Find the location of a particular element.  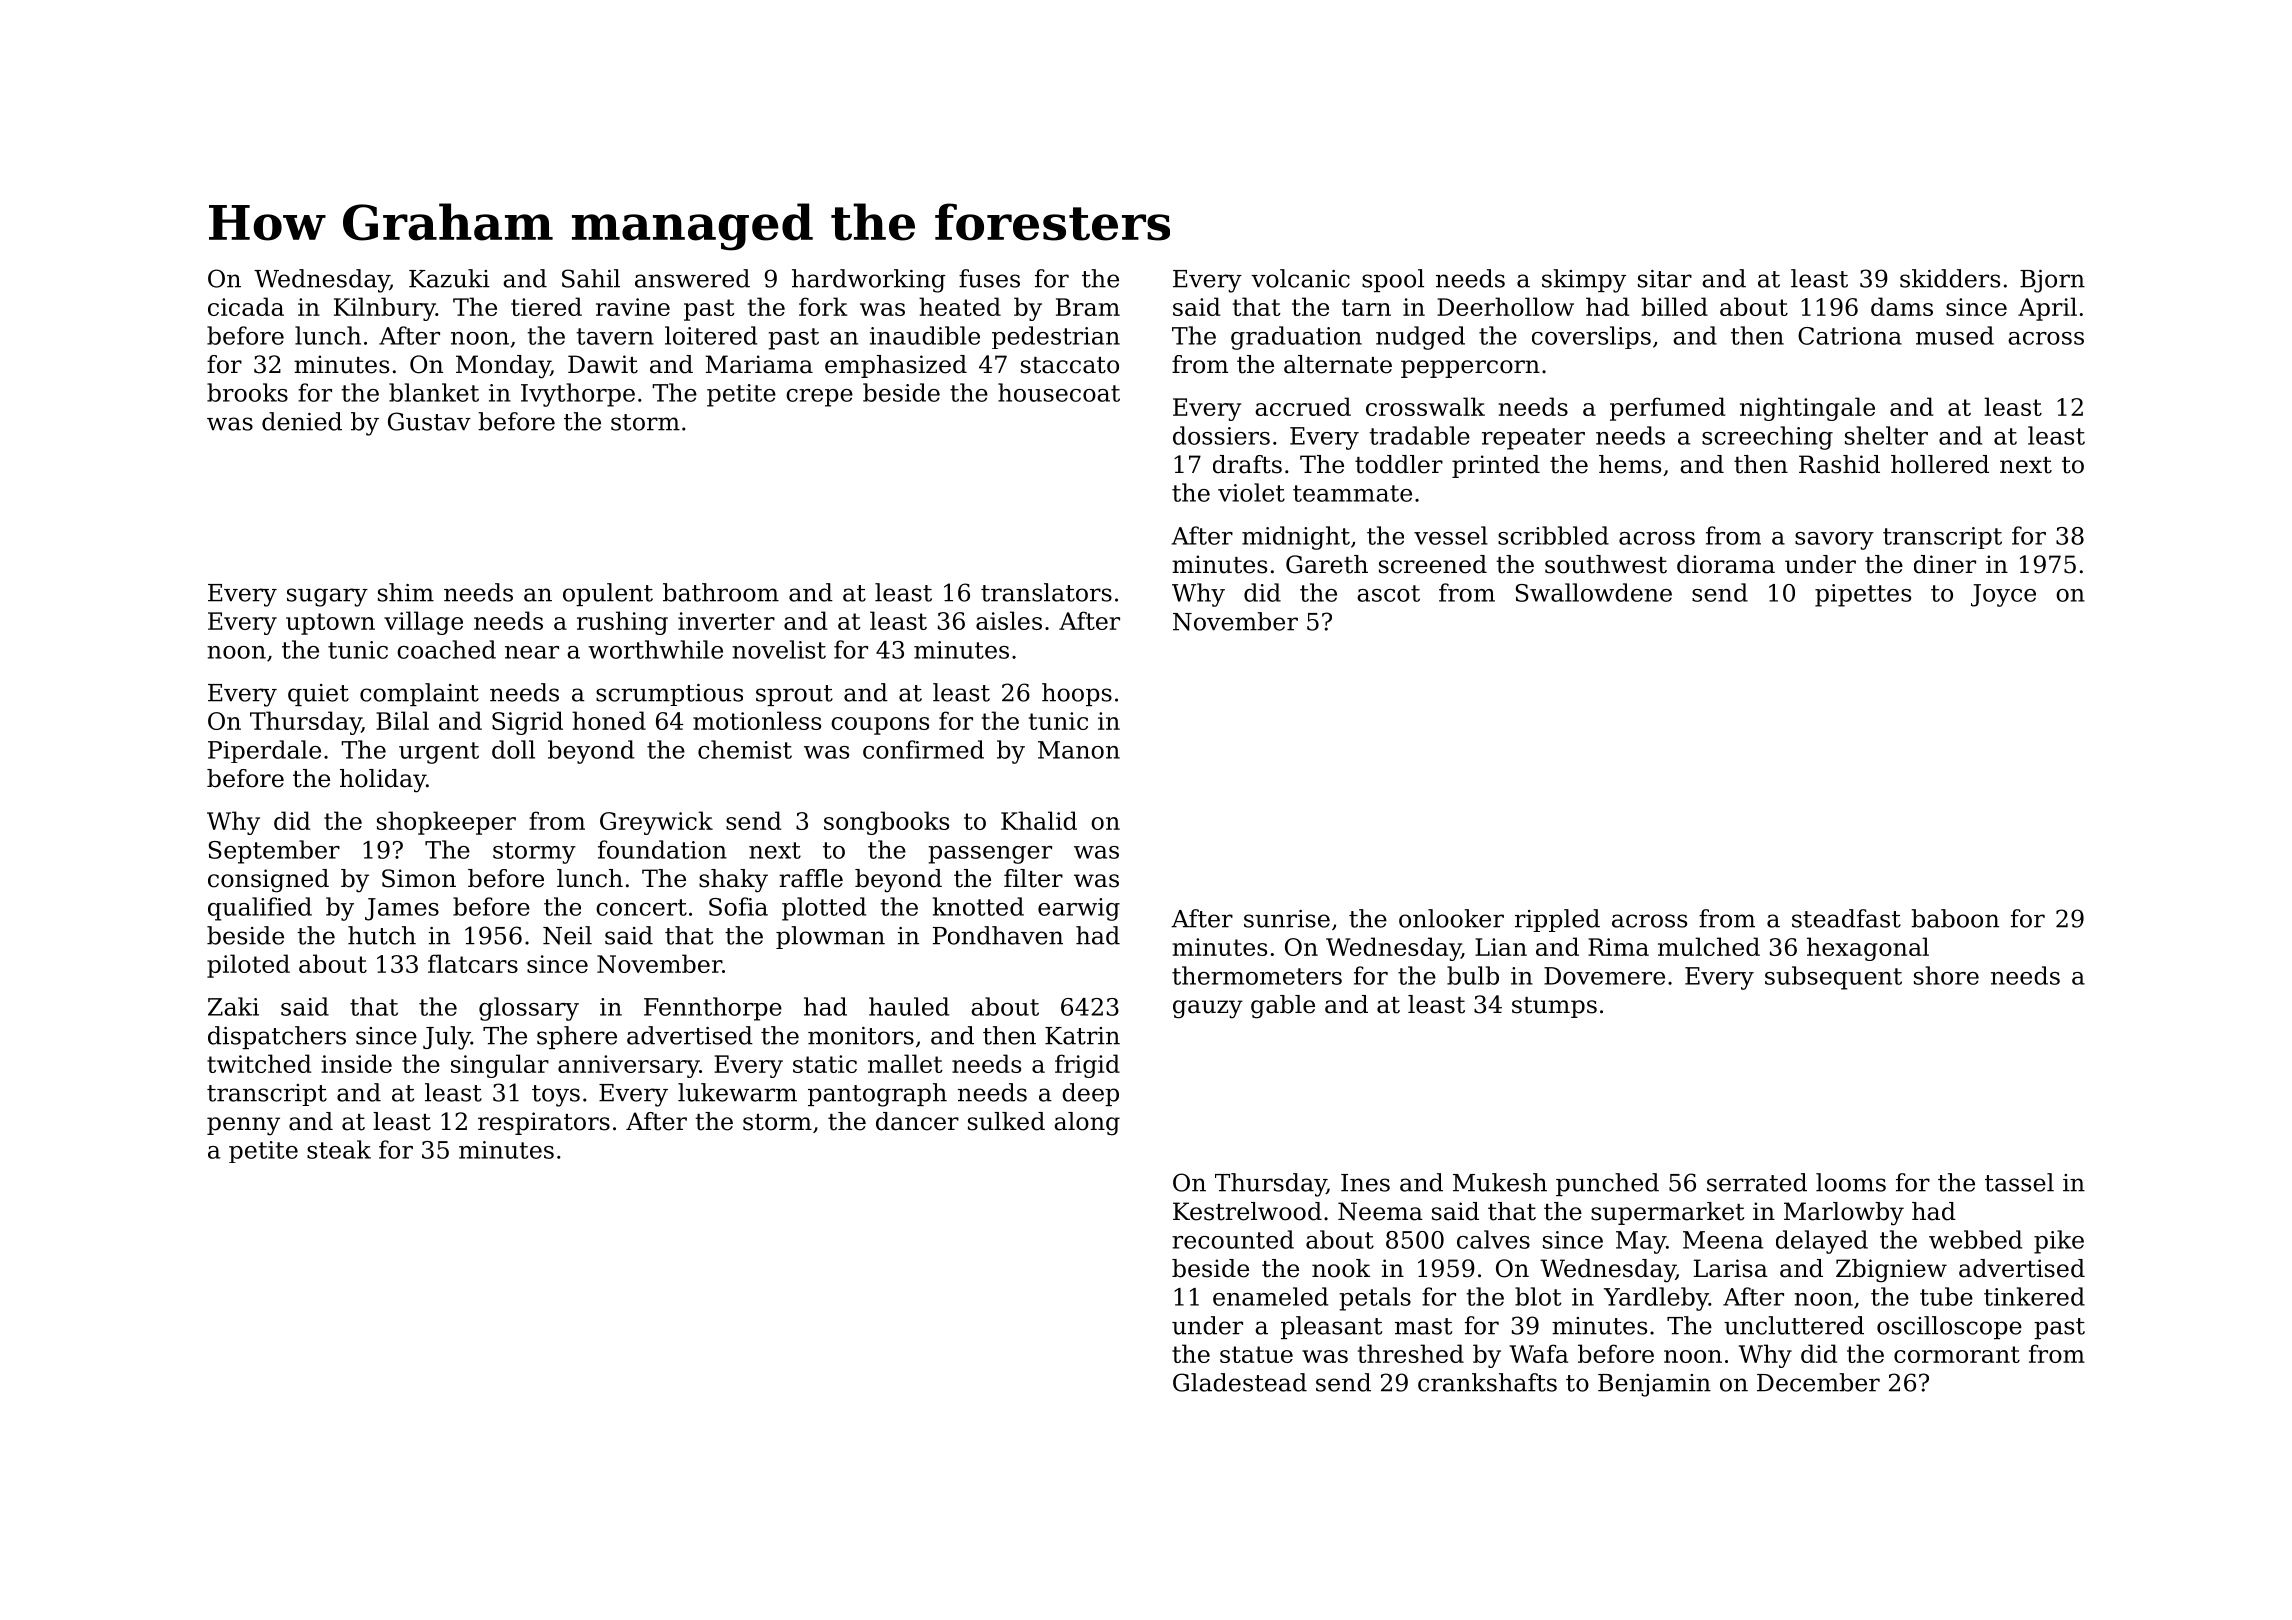

Gustav is located at coordinates (429, 421).
